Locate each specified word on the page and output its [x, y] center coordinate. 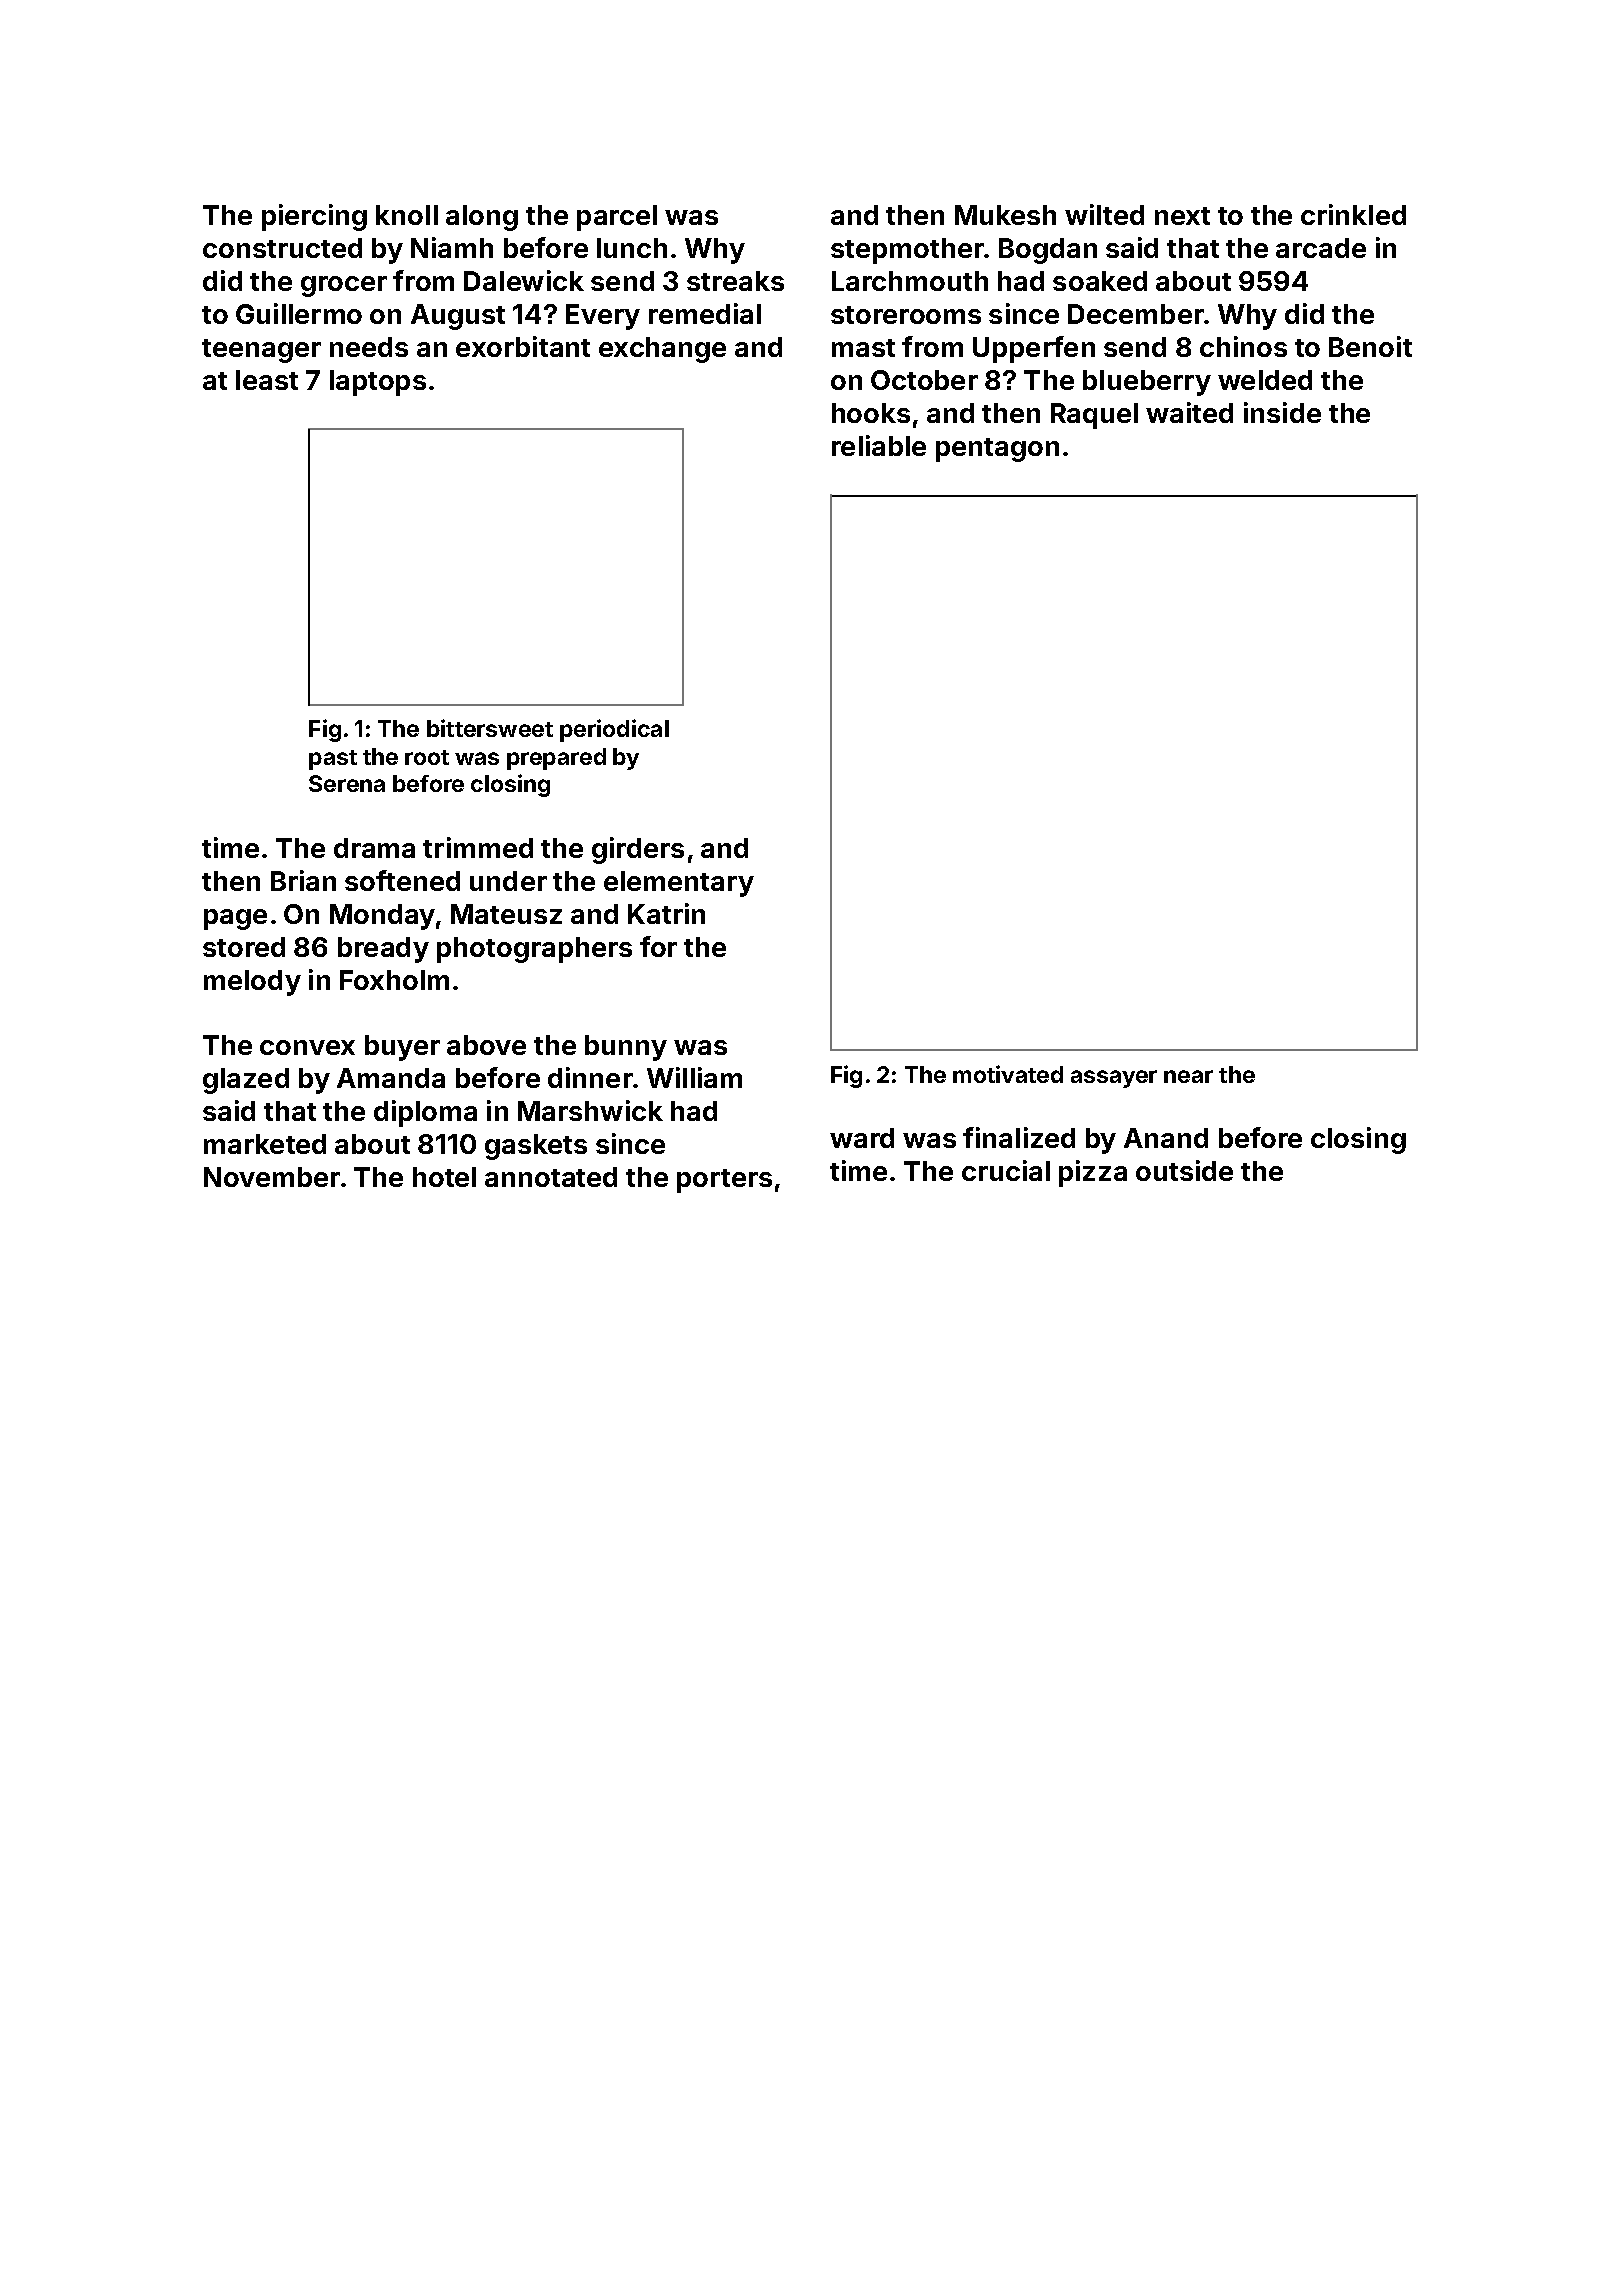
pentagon [997, 450]
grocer [344, 286]
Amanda [391, 1078]
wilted [1104, 214]
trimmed [478, 847]
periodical [614, 730]
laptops [378, 383]
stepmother [907, 251]
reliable [879, 445]
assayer [1114, 1079]
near [1188, 1076]
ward [862, 1138]
